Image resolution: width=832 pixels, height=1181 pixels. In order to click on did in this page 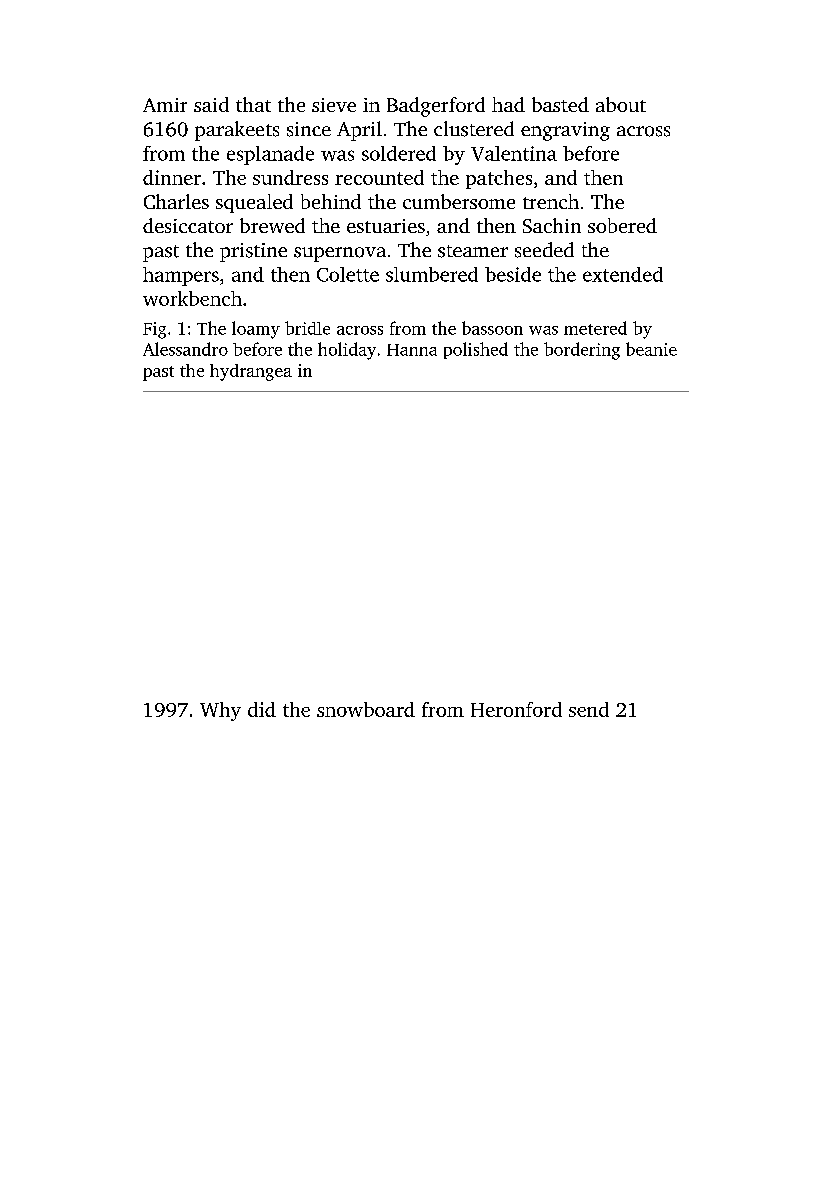, I will do `click(262, 709)`.
